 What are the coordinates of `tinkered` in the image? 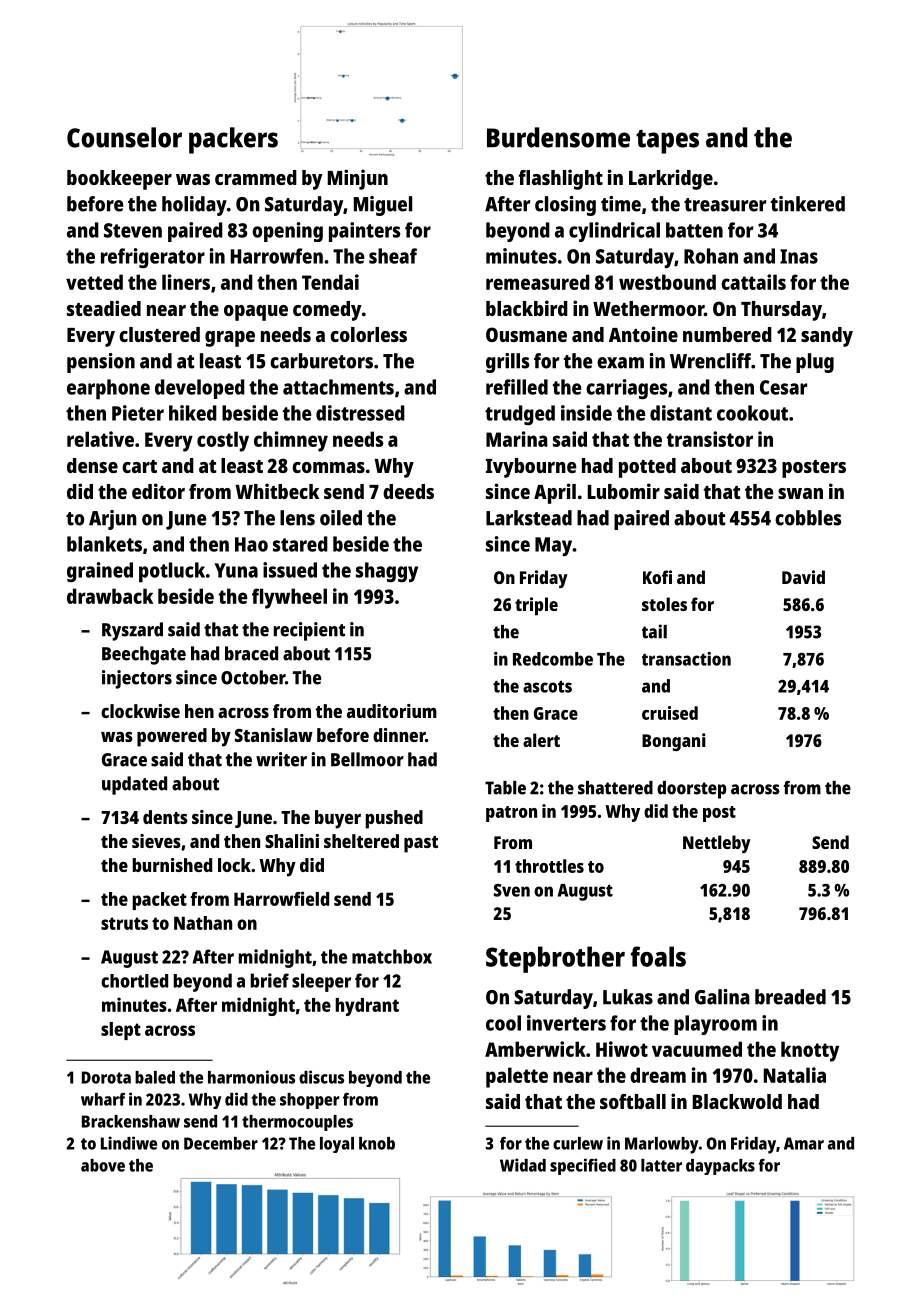 It's located at (808, 204).
